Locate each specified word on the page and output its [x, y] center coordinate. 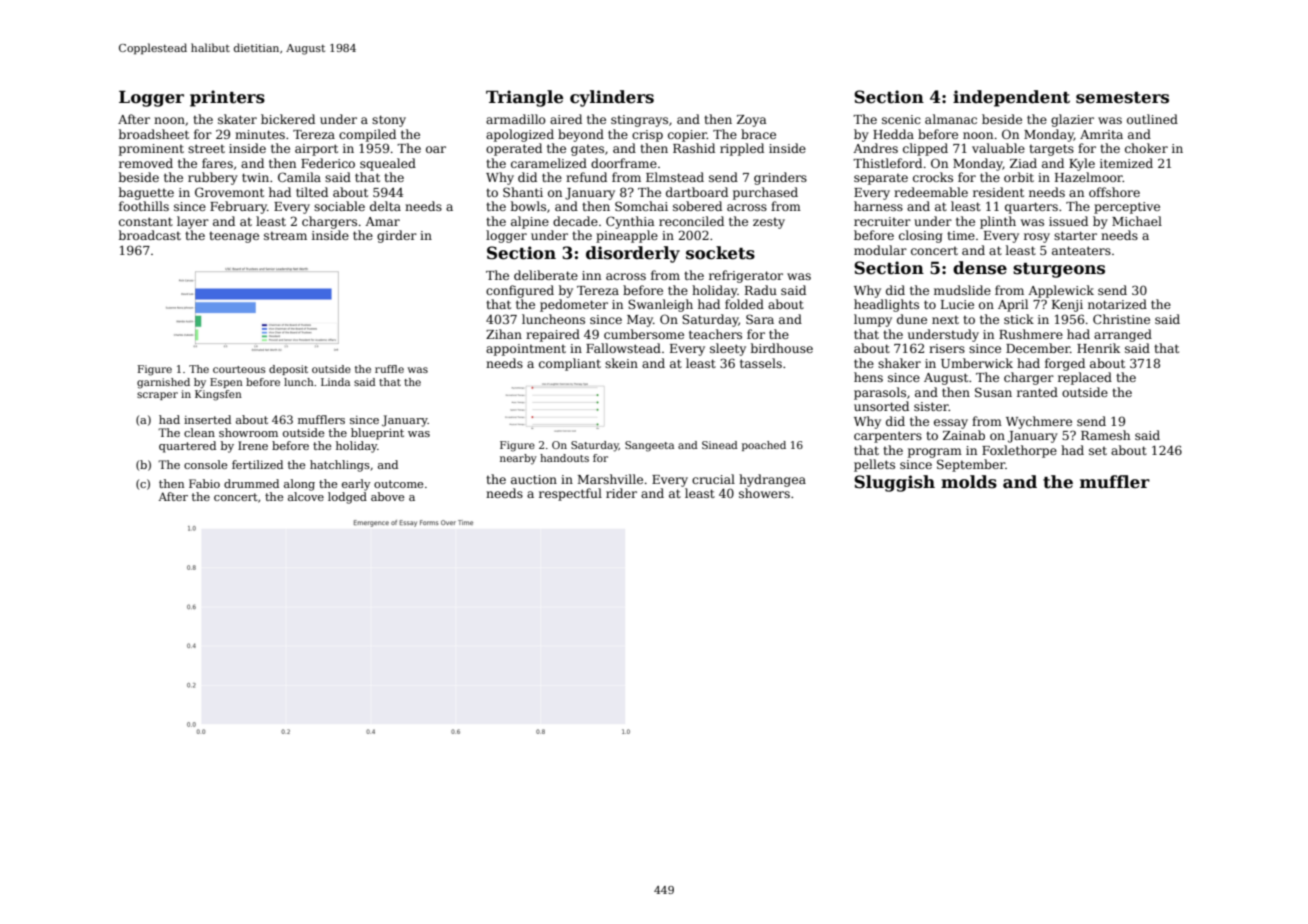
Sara [760, 319]
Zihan [504, 334]
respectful [570, 494]
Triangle [524, 98]
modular [880, 250]
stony [389, 121]
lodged [347, 498]
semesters [1122, 98]
